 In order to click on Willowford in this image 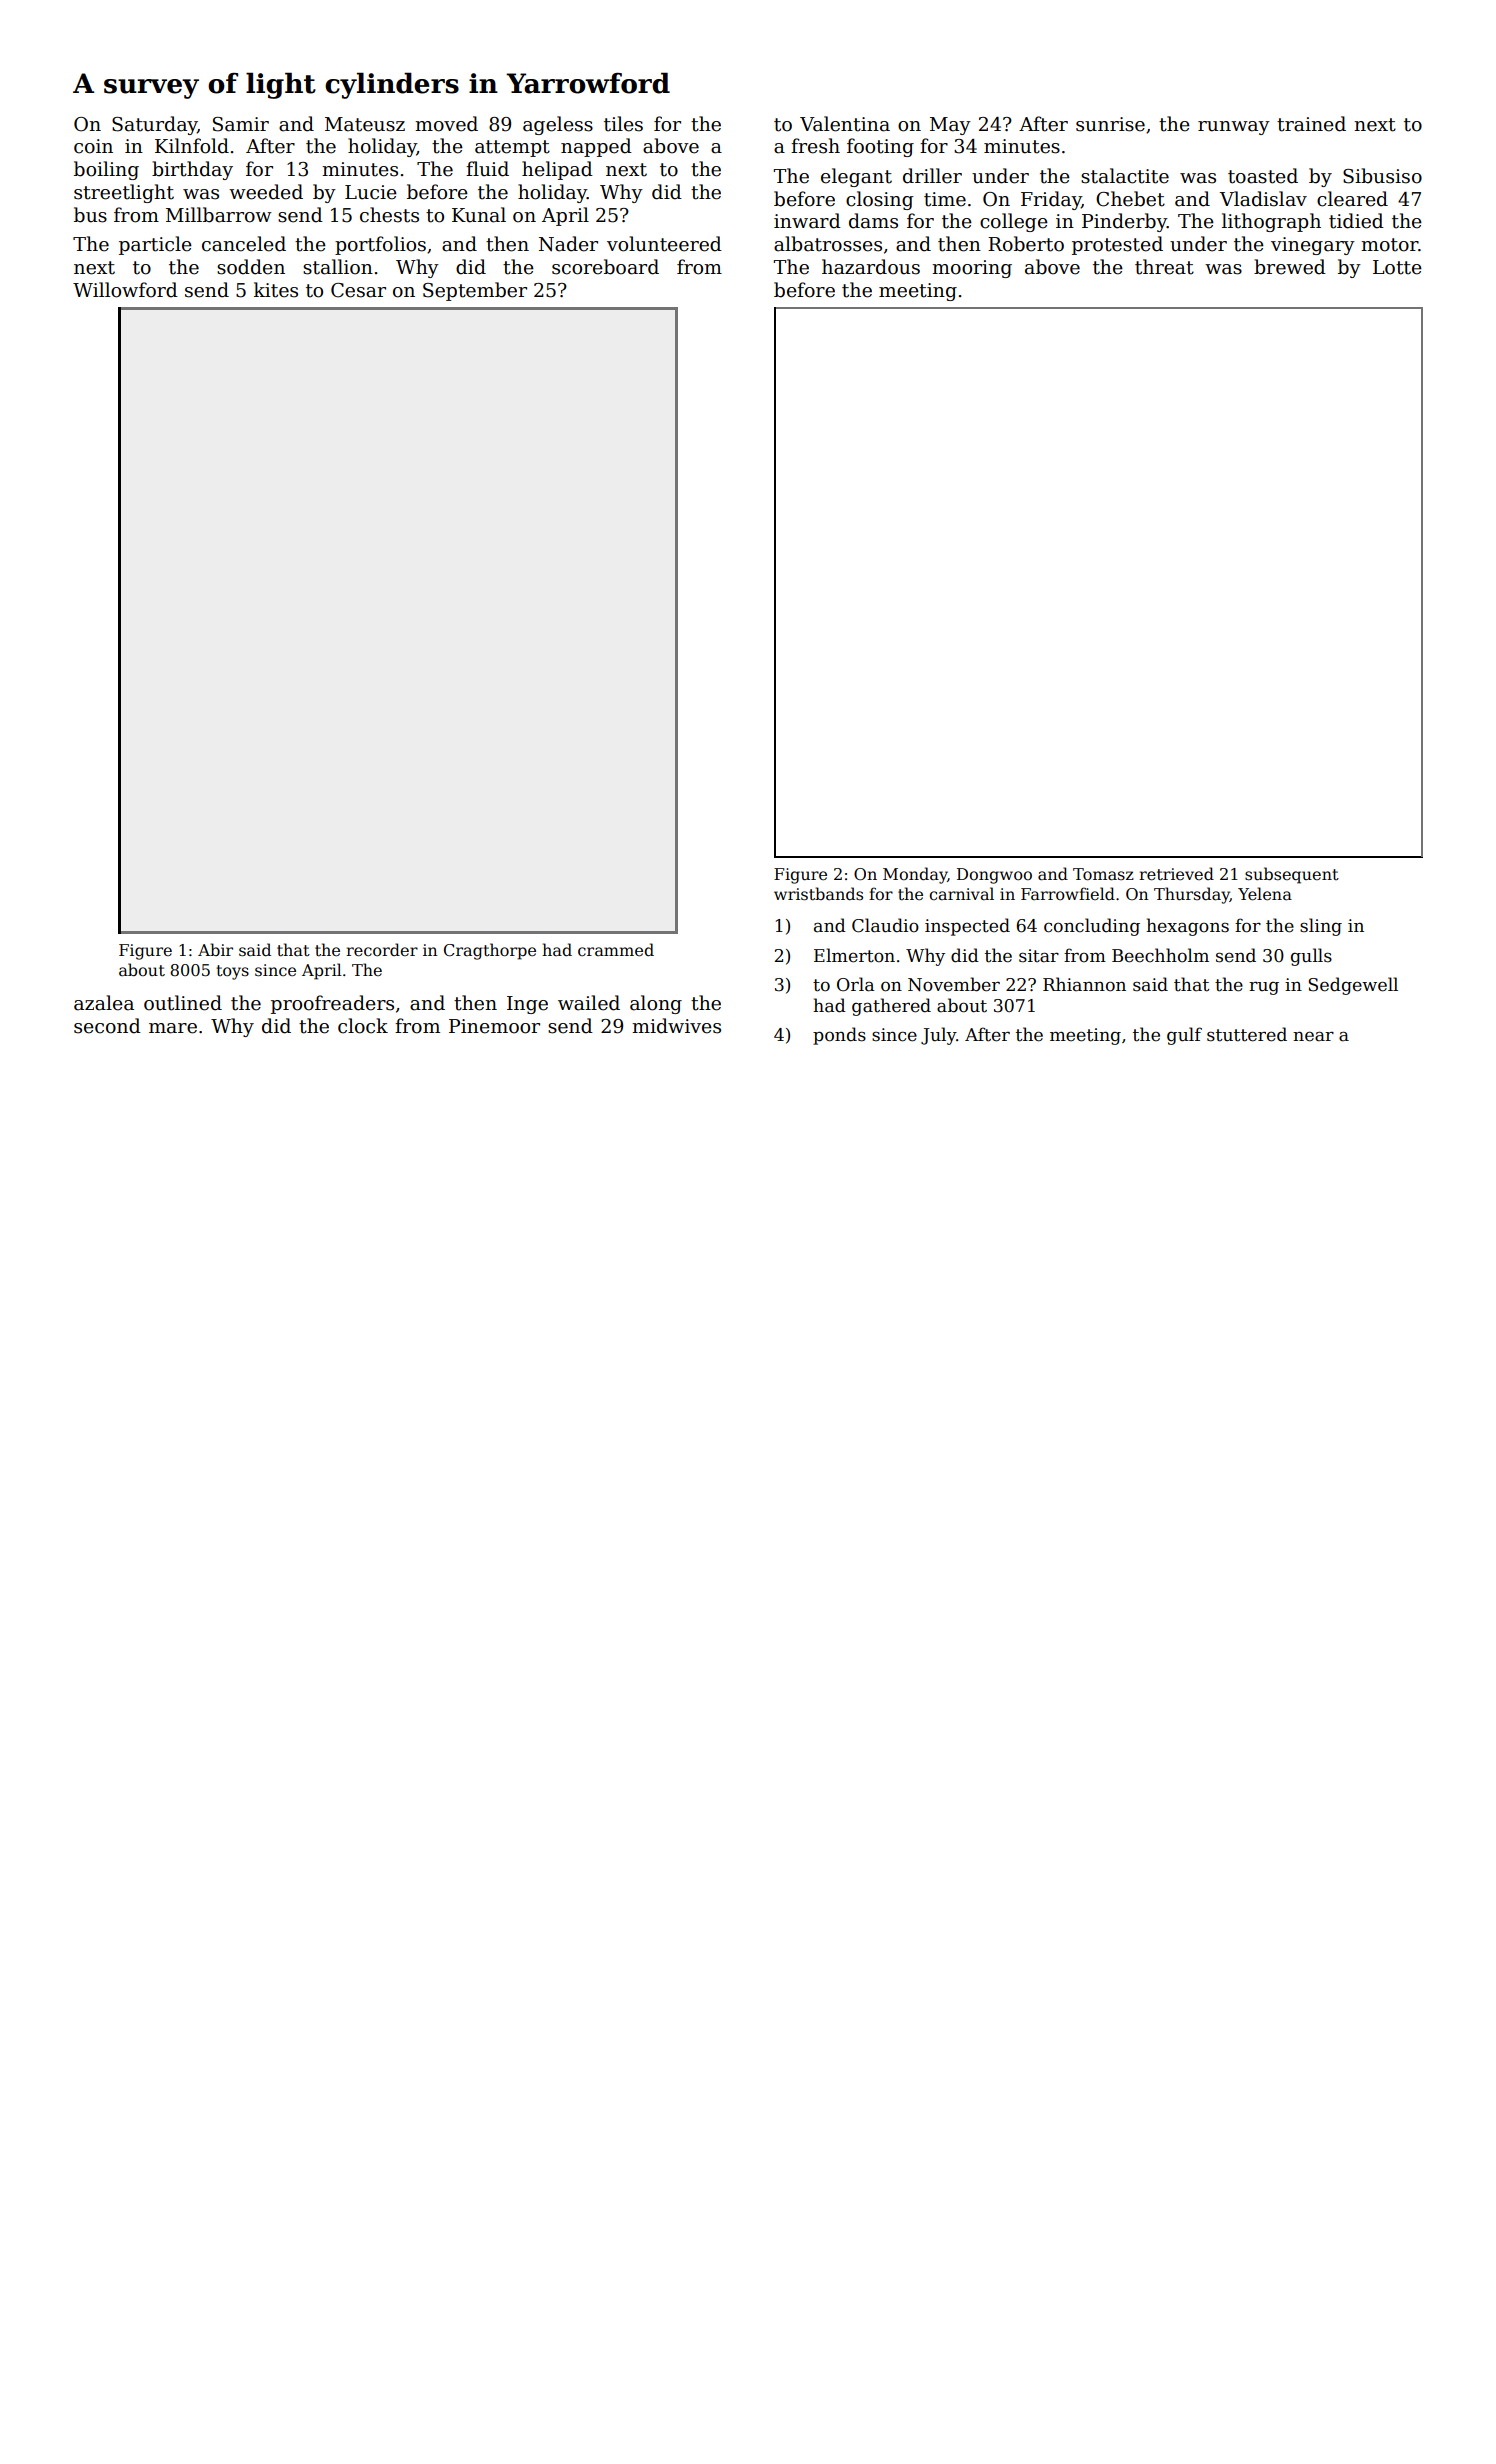, I will do `click(125, 290)`.
